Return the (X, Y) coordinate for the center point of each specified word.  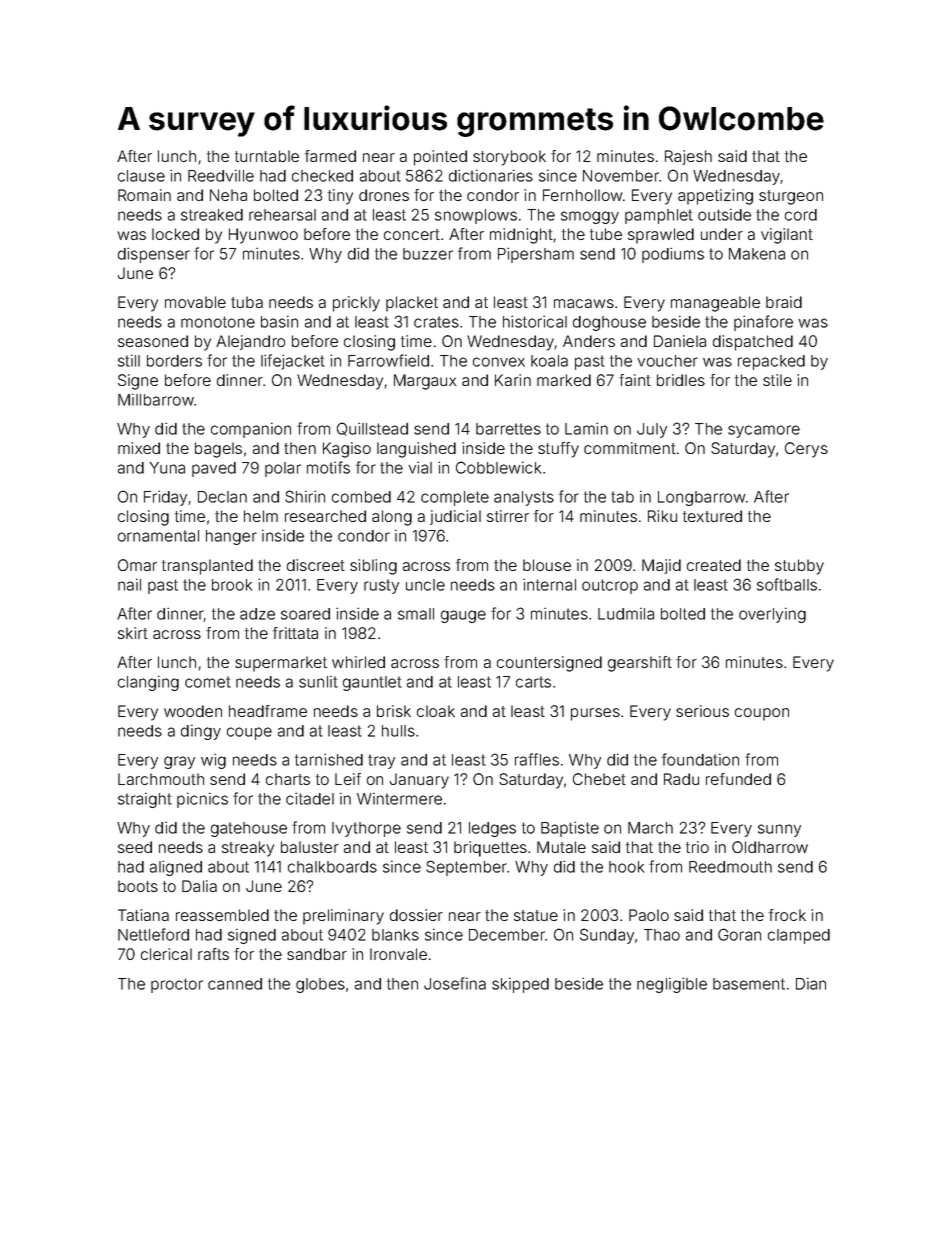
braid (784, 302)
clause (141, 176)
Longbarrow (702, 498)
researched (325, 516)
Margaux (425, 382)
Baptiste (570, 829)
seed (135, 847)
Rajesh (688, 157)
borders (174, 361)
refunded (738, 779)
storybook (509, 158)
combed (361, 497)
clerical (166, 954)
